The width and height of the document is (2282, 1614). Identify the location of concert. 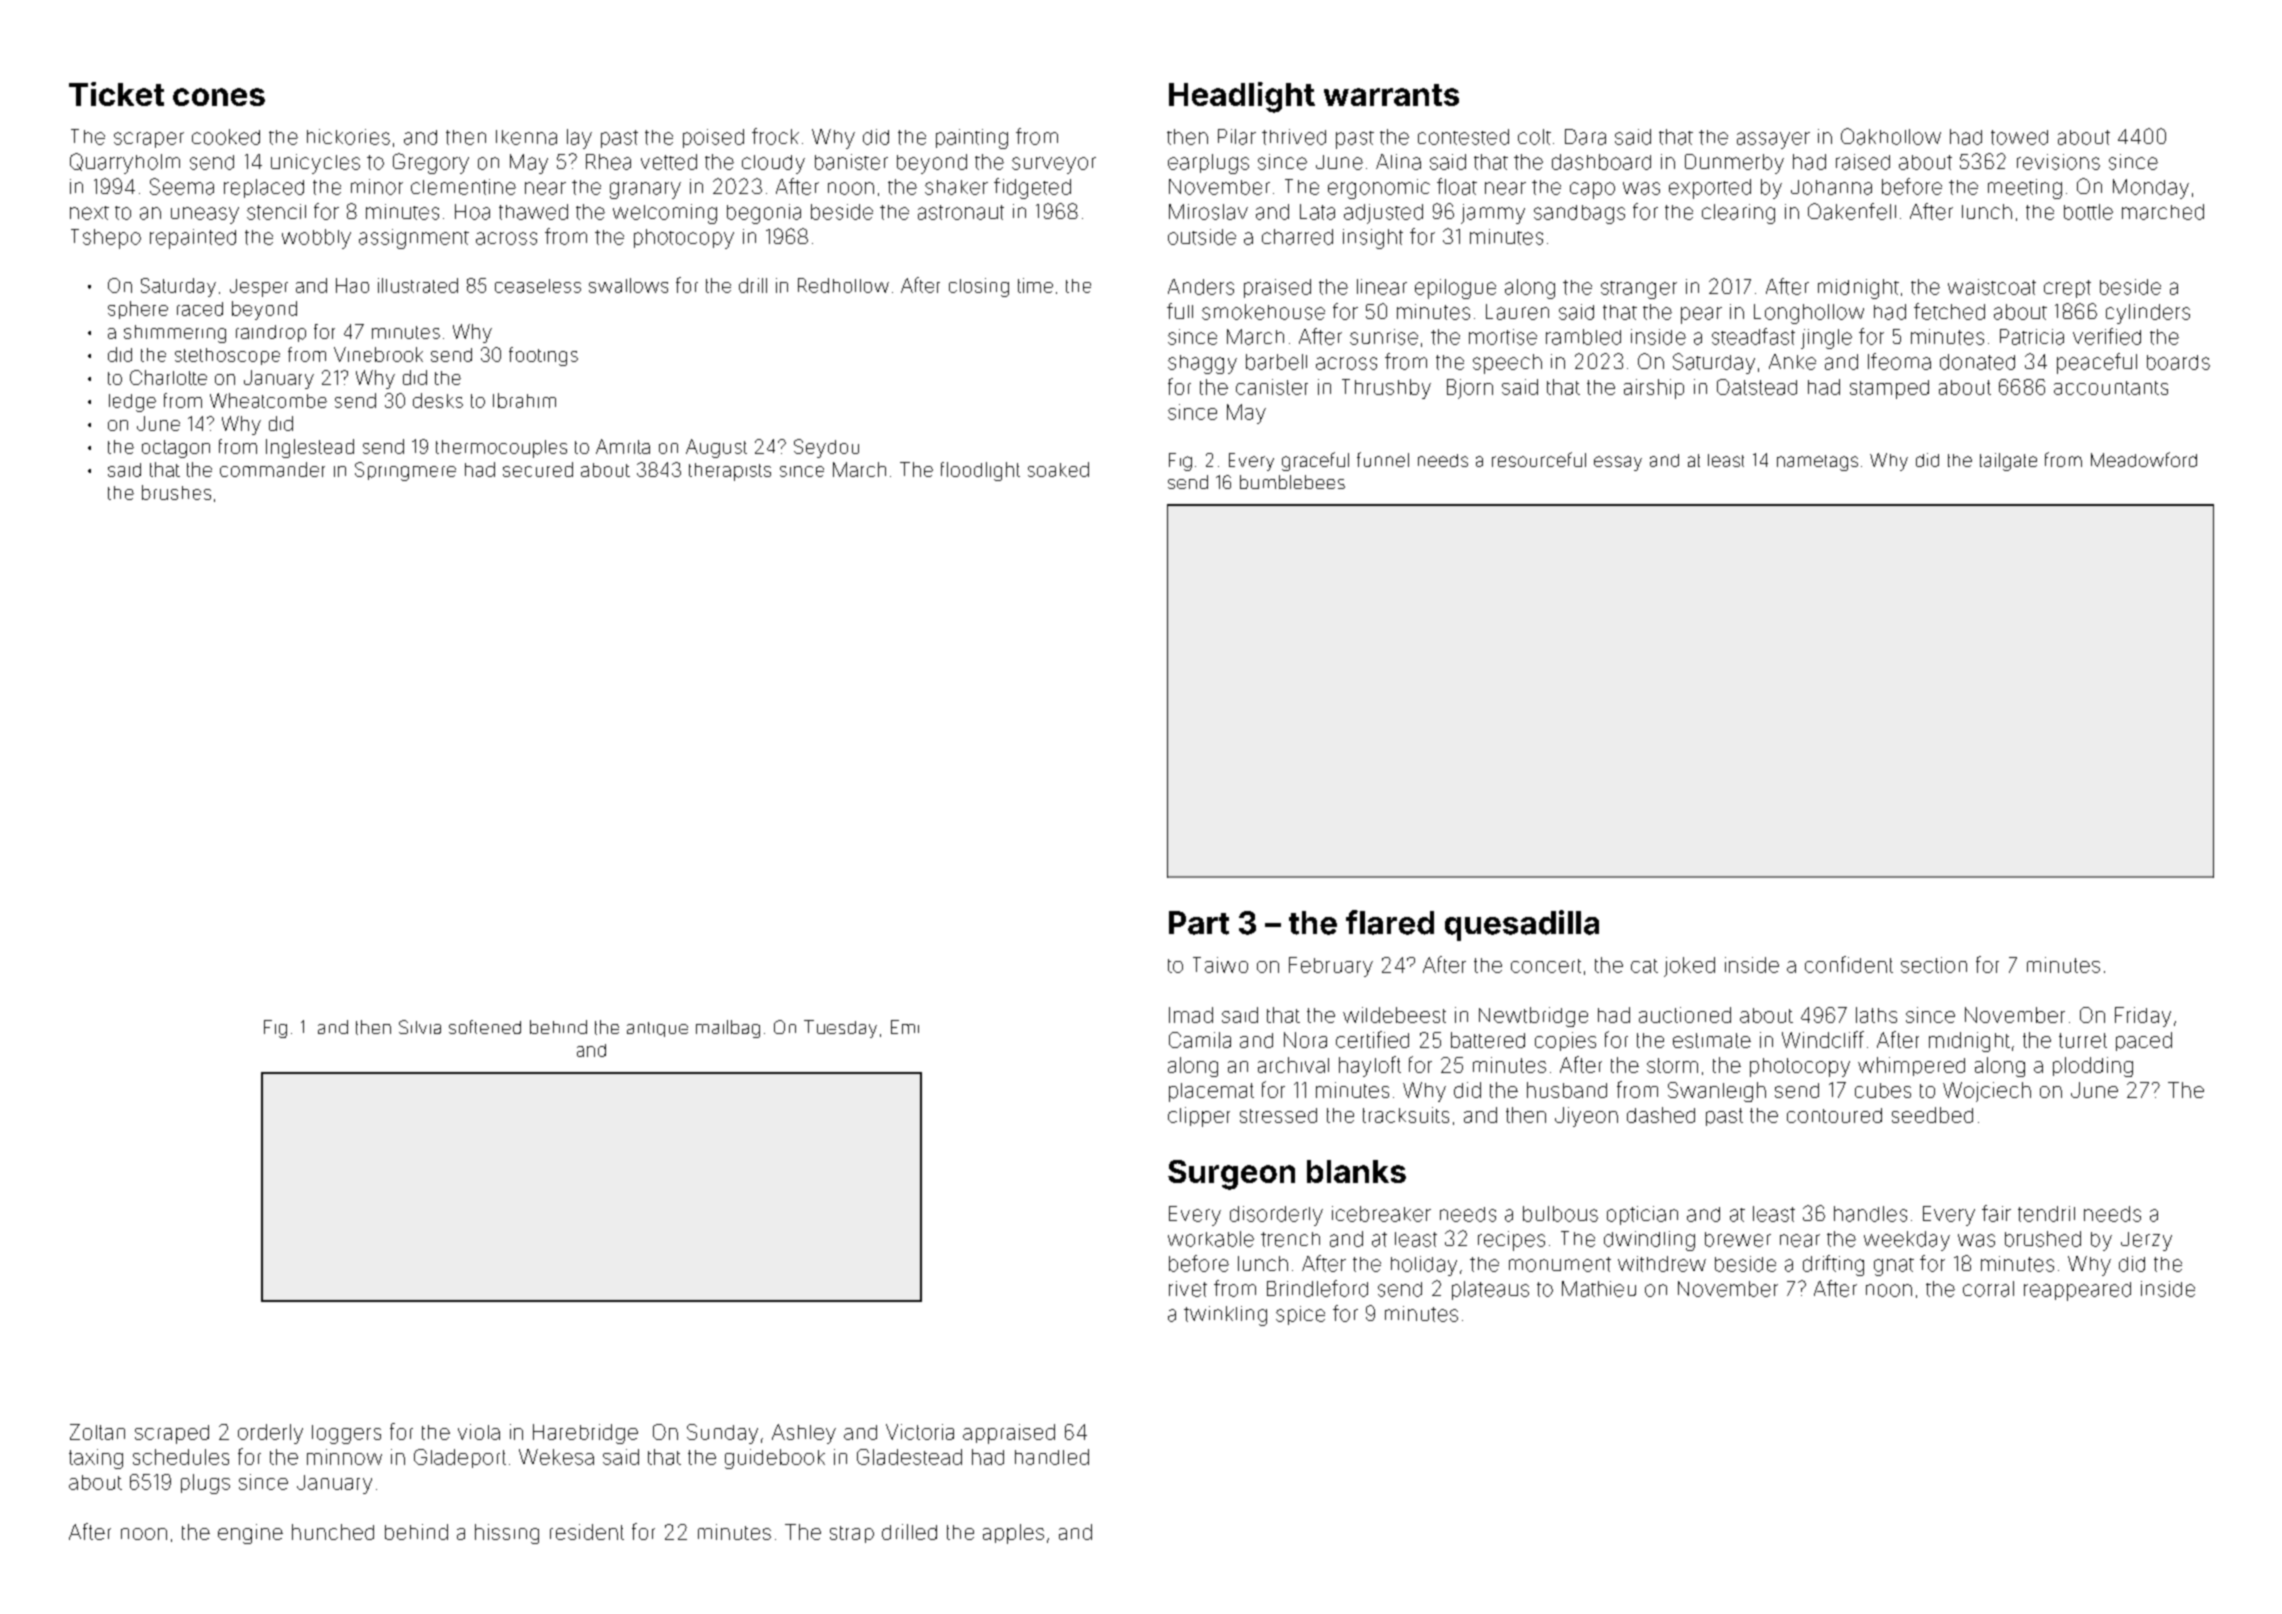
(1546, 966).
